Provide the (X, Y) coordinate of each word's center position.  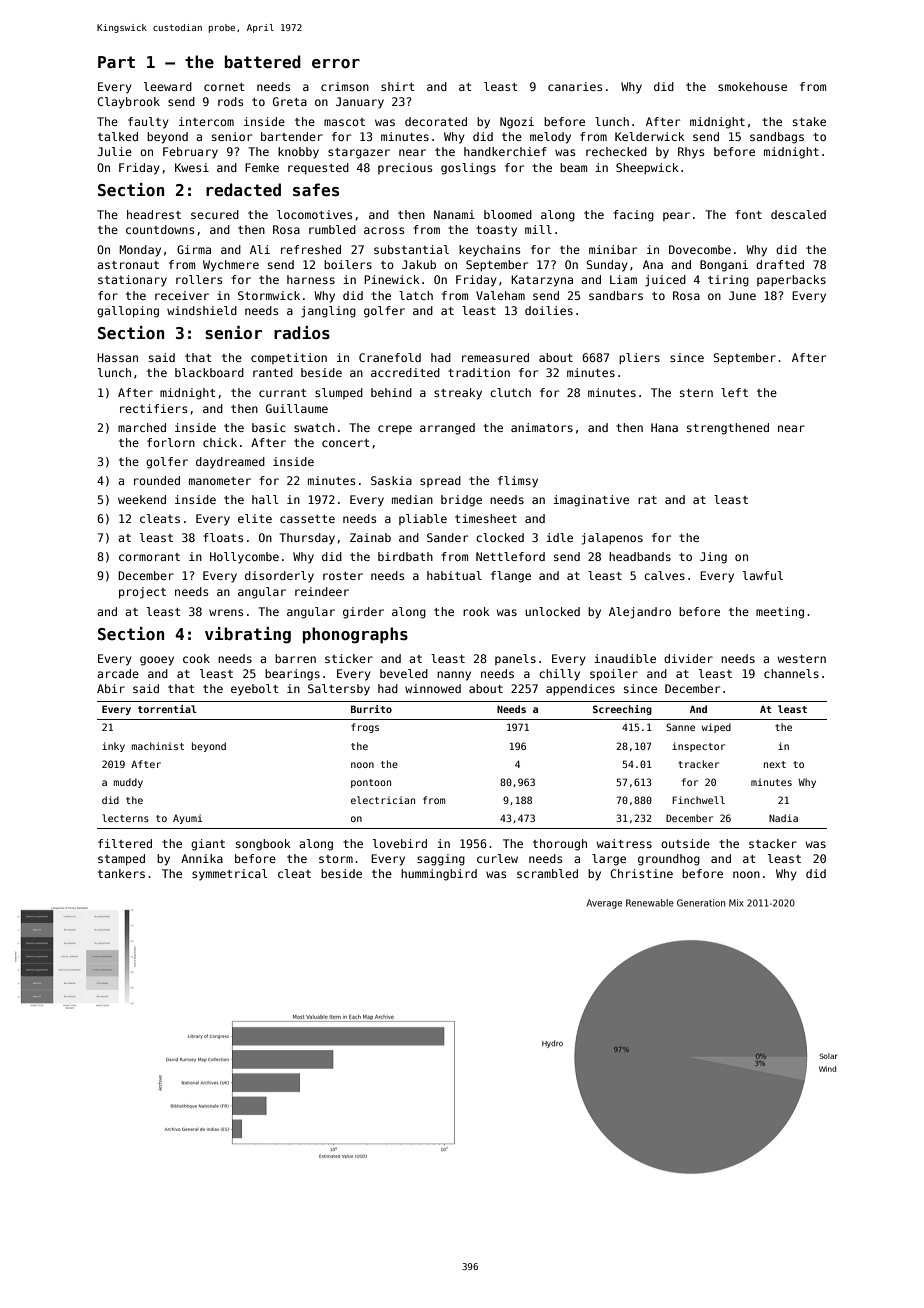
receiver (182, 295)
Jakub (419, 264)
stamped (121, 860)
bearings (292, 675)
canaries (575, 86)
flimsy (518, 482)
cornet (224, 87)
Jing (713, 558)
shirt (398, 86)
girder (363, 613)
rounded (157, 480)
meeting (780, 613)
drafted (780, 264)
